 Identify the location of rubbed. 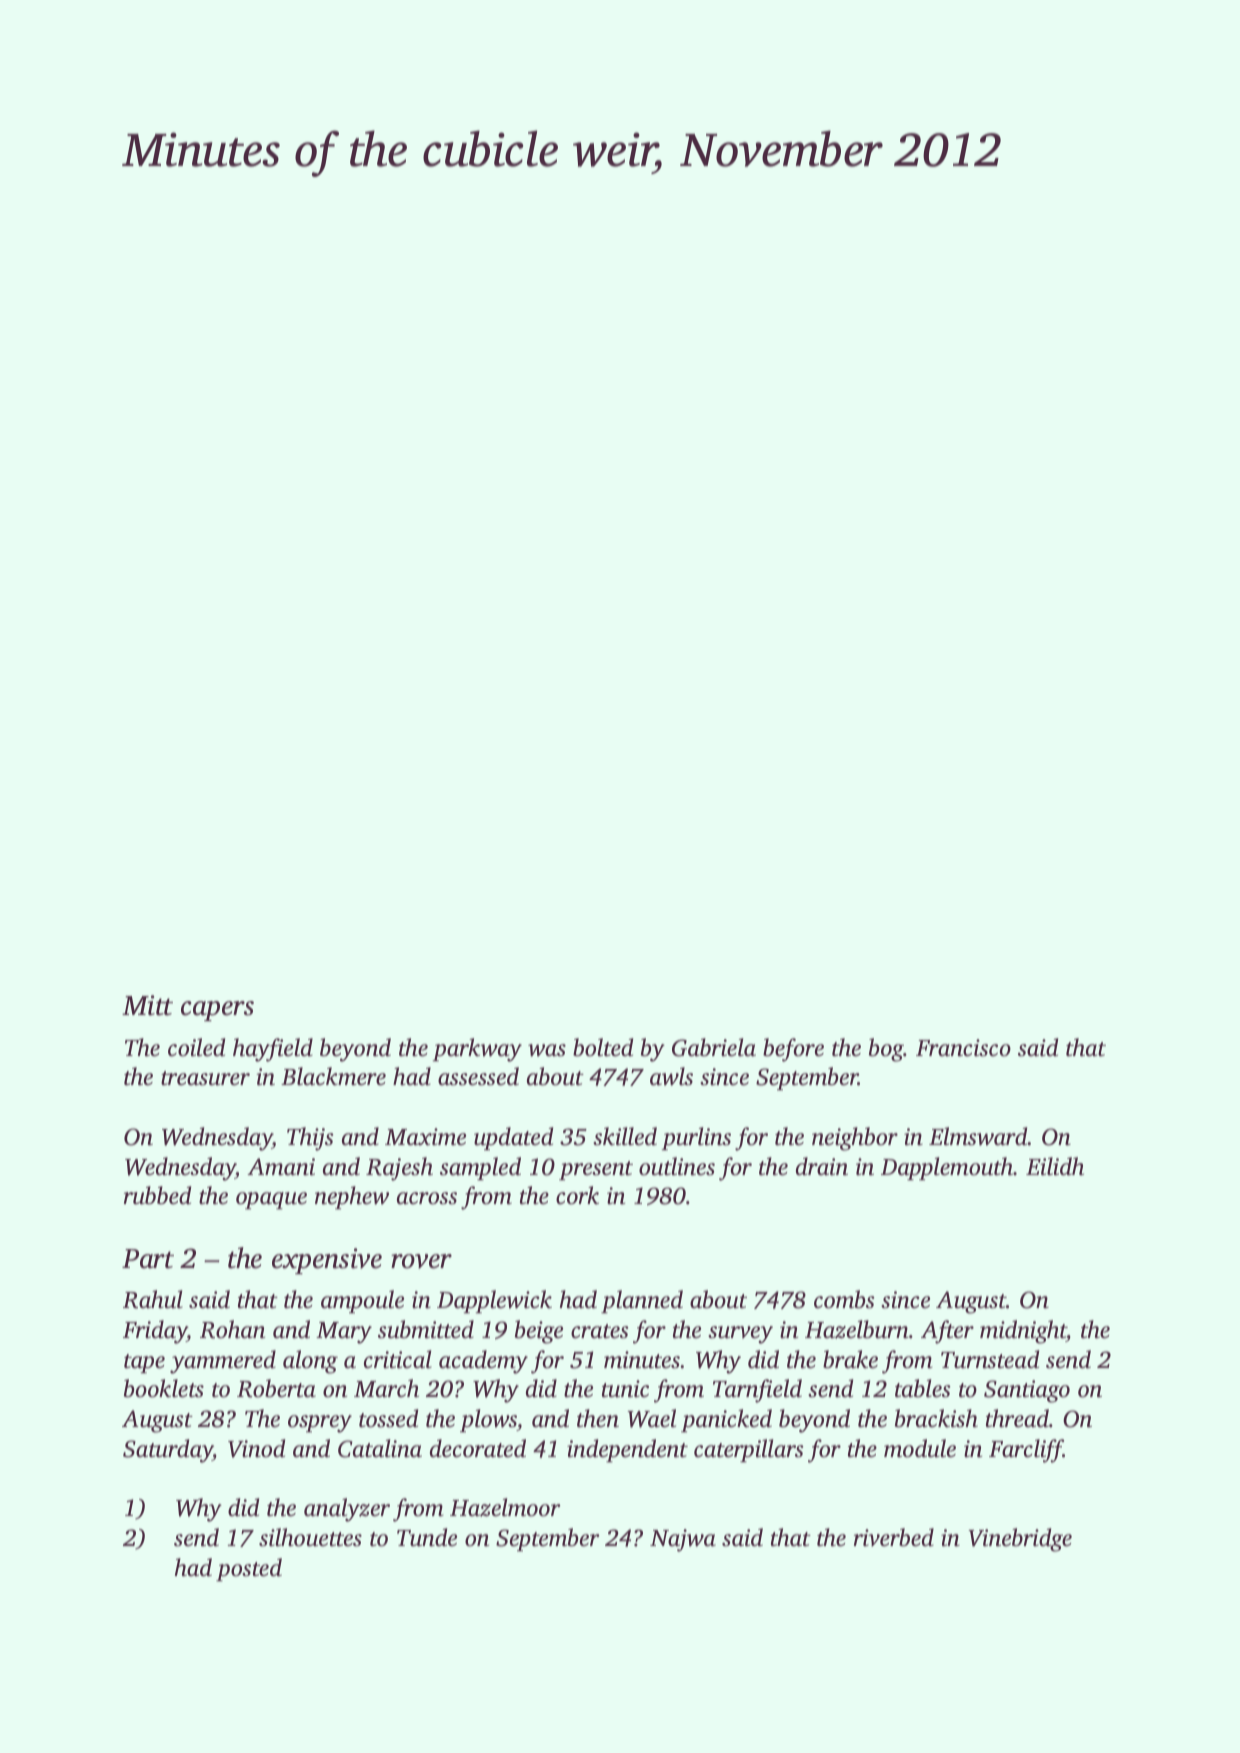
(157, 1195).
